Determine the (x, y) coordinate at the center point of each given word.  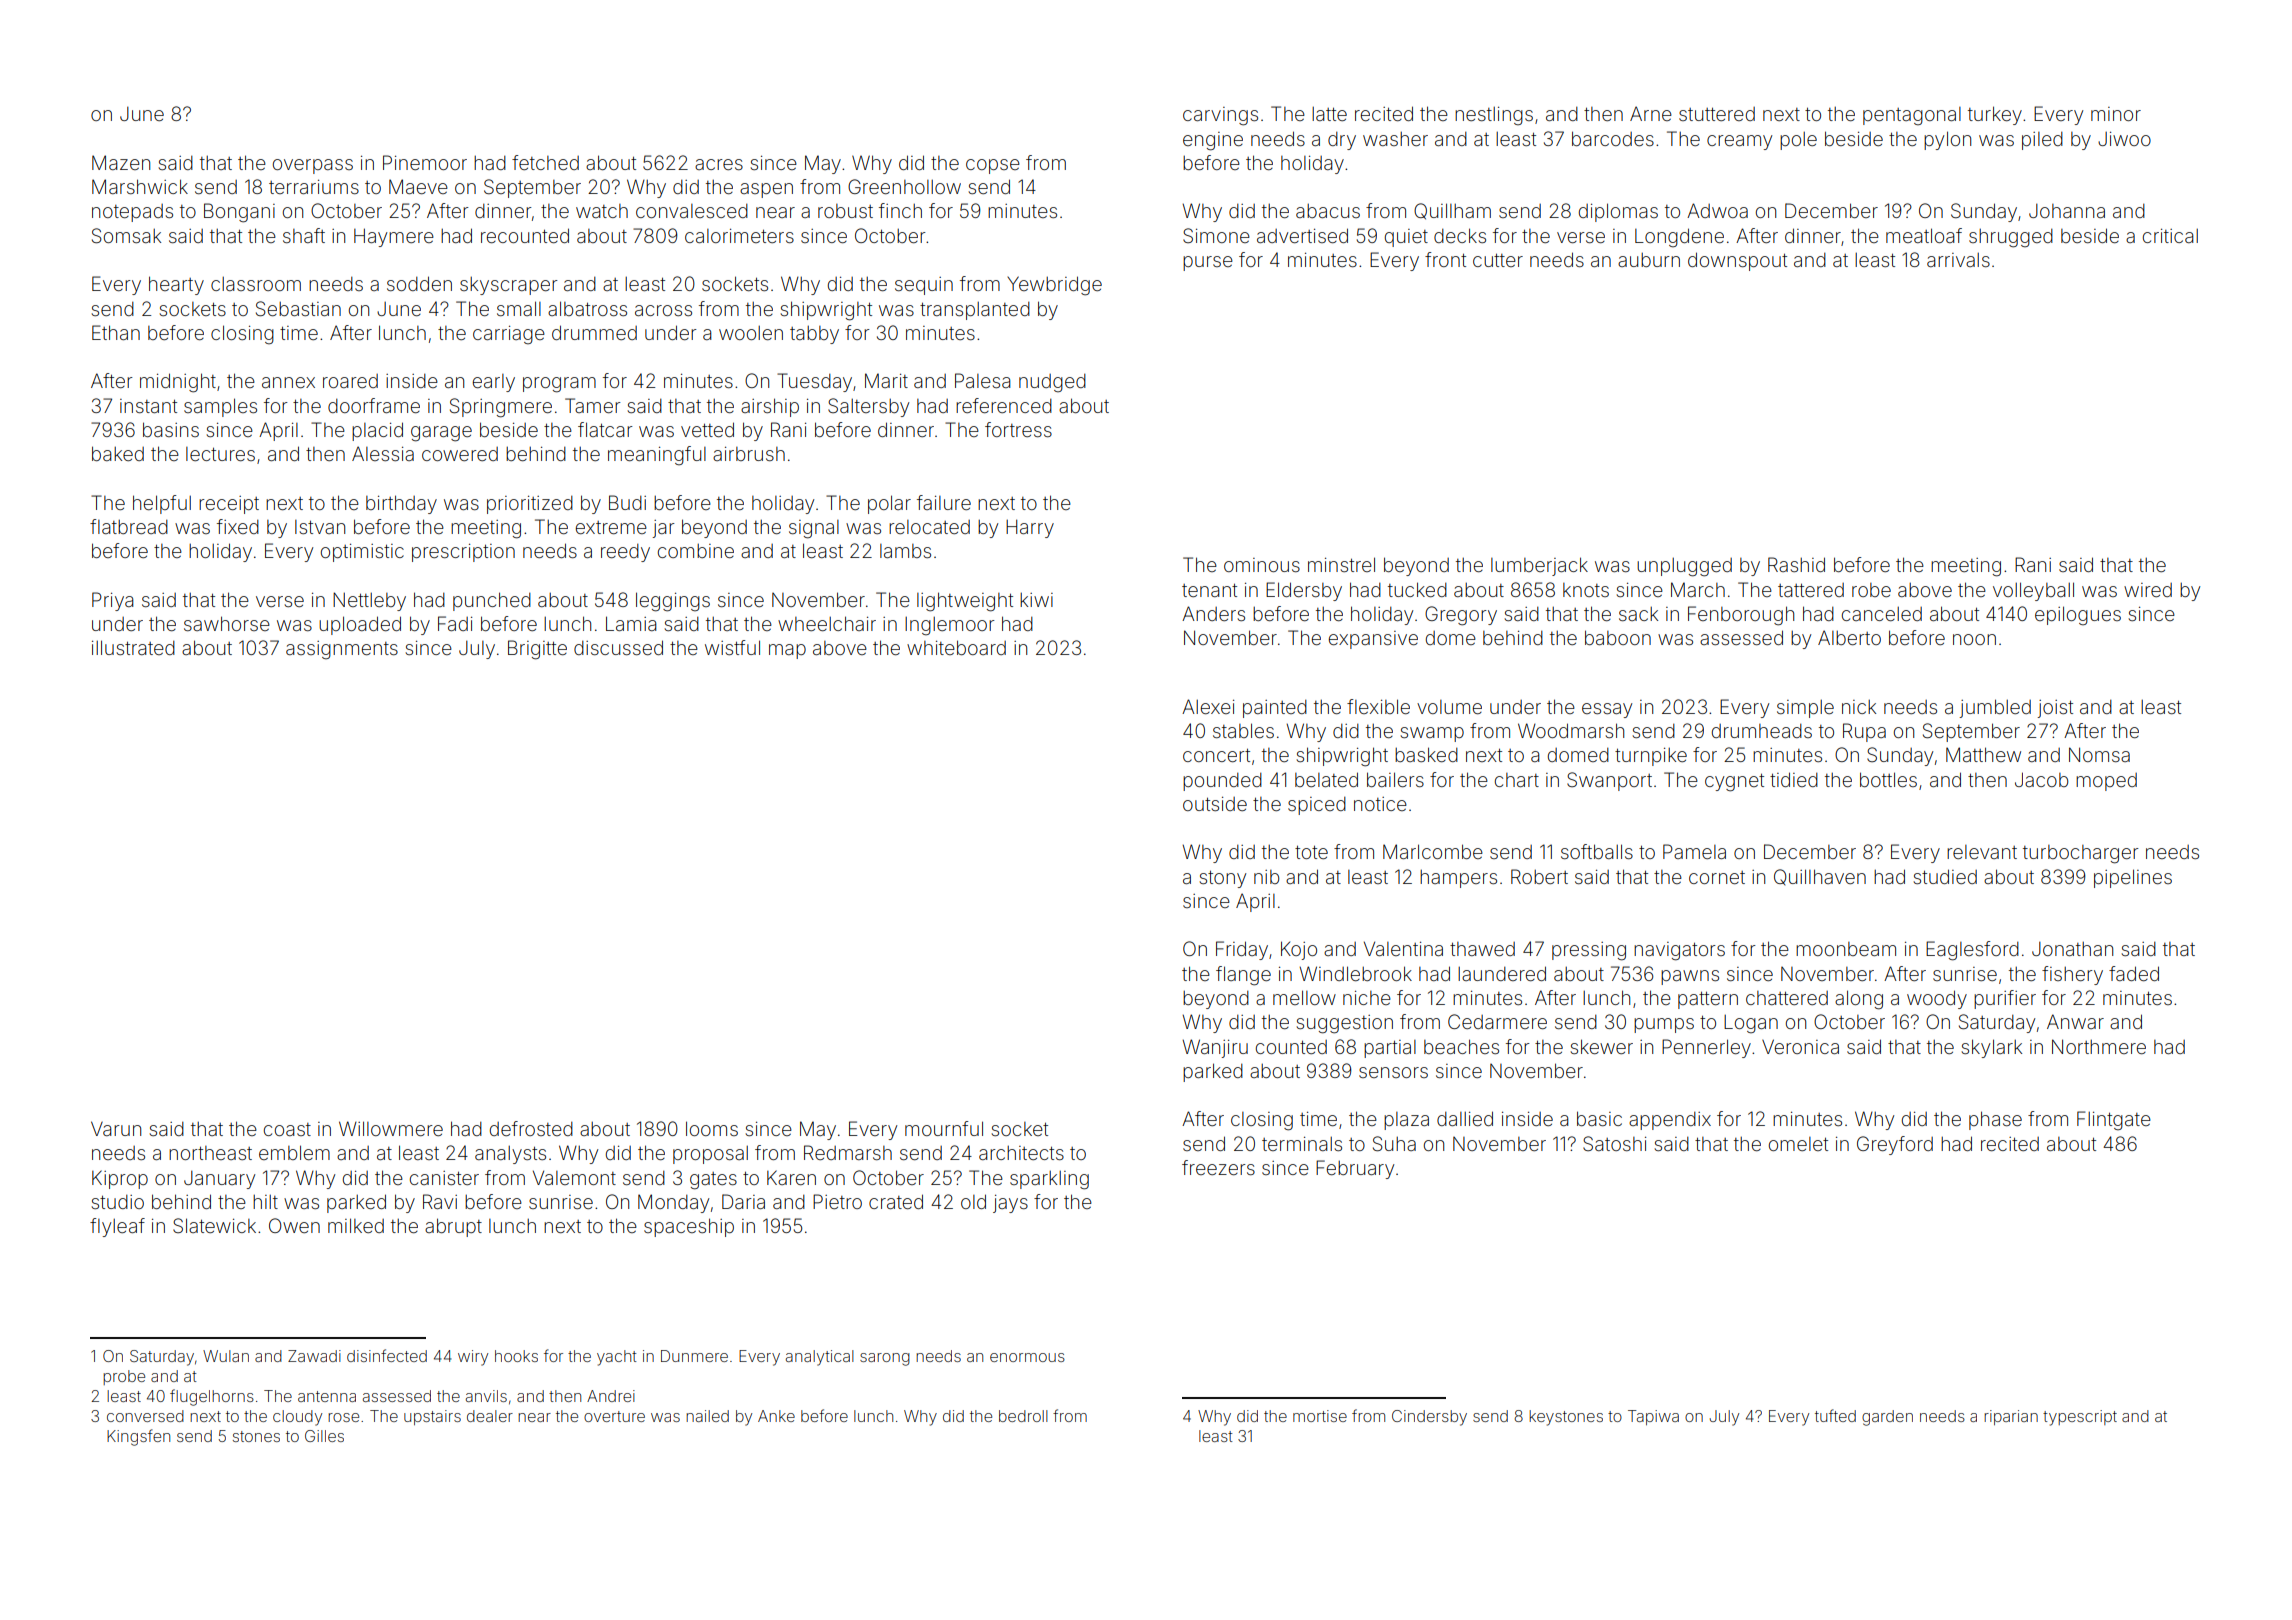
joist (2055, 709)
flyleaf (117, 1227)
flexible (1378, 706)
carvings (1220, 116)
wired (2148, 590)
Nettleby (369, 601)
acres (719, 164)
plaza (1406, 1121)
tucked (1417, 589)
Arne (1651, 113)
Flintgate (2114, 1121)
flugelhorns (212, 1397)
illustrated (133, 647)
